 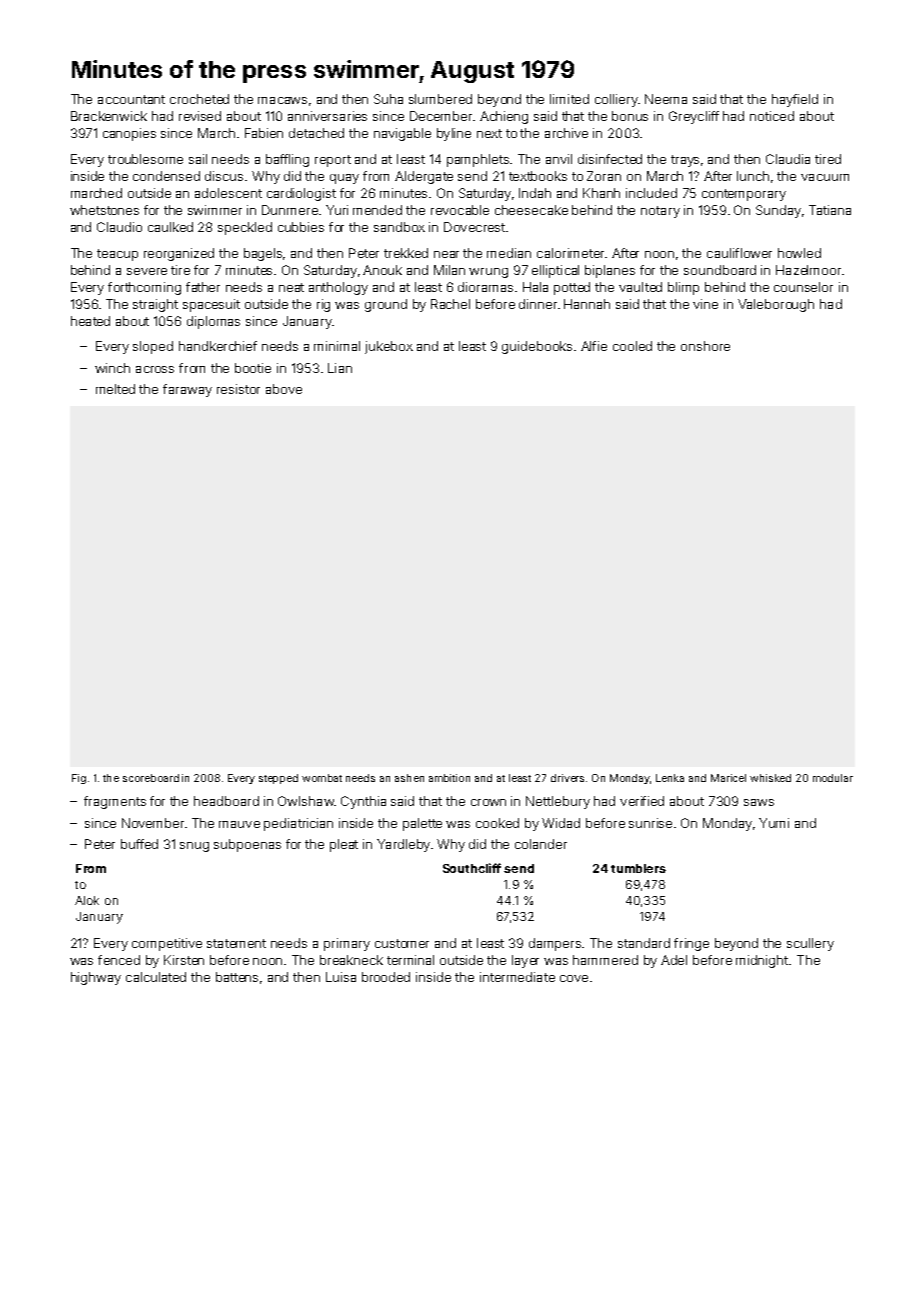 What do you see at coordinates (474, 227) in the page?
I see `Dovecrest` at bounding box center [474, 227].
